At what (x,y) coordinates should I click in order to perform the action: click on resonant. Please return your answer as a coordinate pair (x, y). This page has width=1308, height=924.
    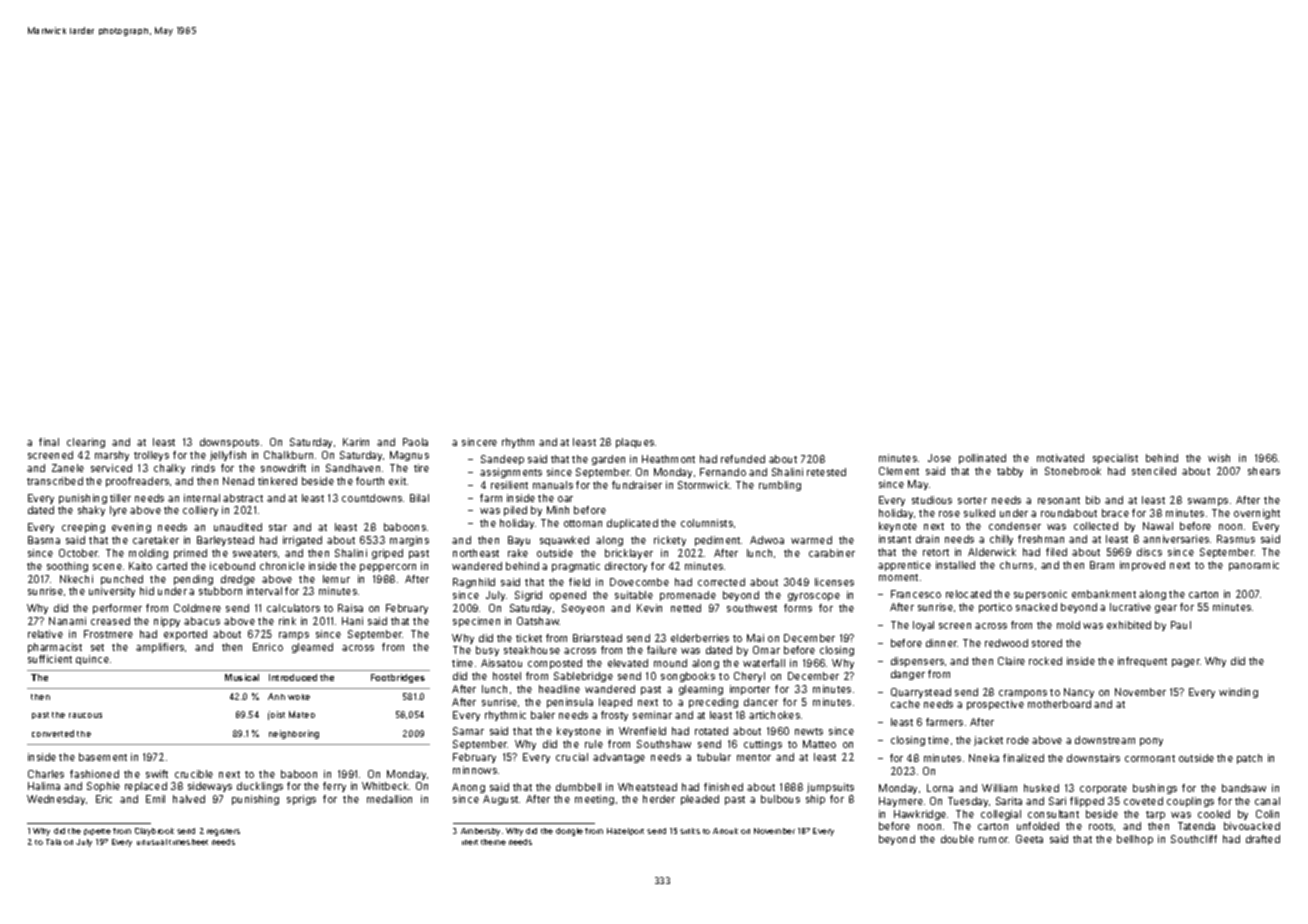
    Looking at the image, I should click on (1059, 500).
